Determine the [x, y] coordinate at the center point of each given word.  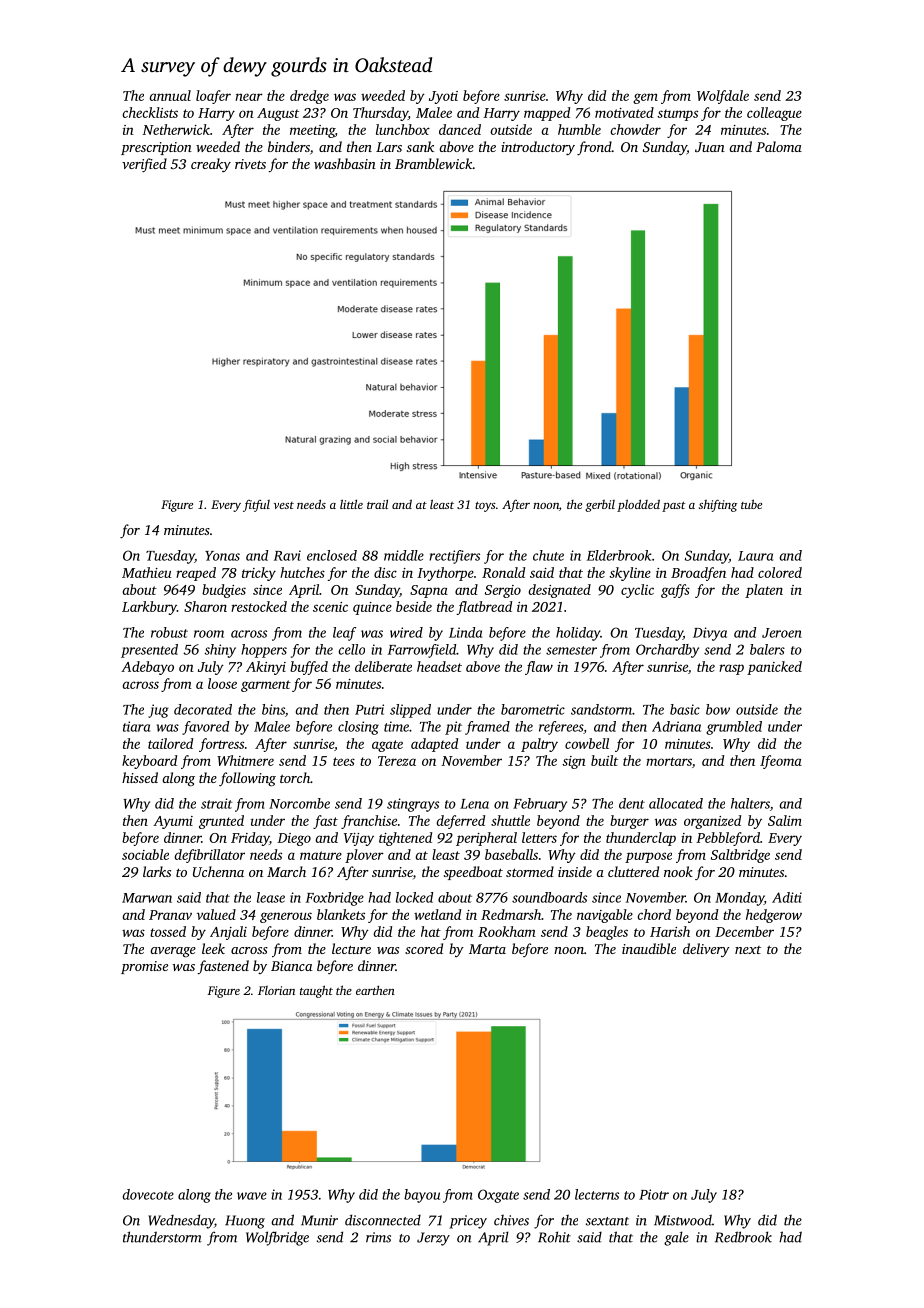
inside [575, 871]
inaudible [649, 948]
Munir [319, 1220]
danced [460, 129]
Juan [710, 147]
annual [170, 95]
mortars [669, 761]
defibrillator [210, 856]
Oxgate [498, 1196]
